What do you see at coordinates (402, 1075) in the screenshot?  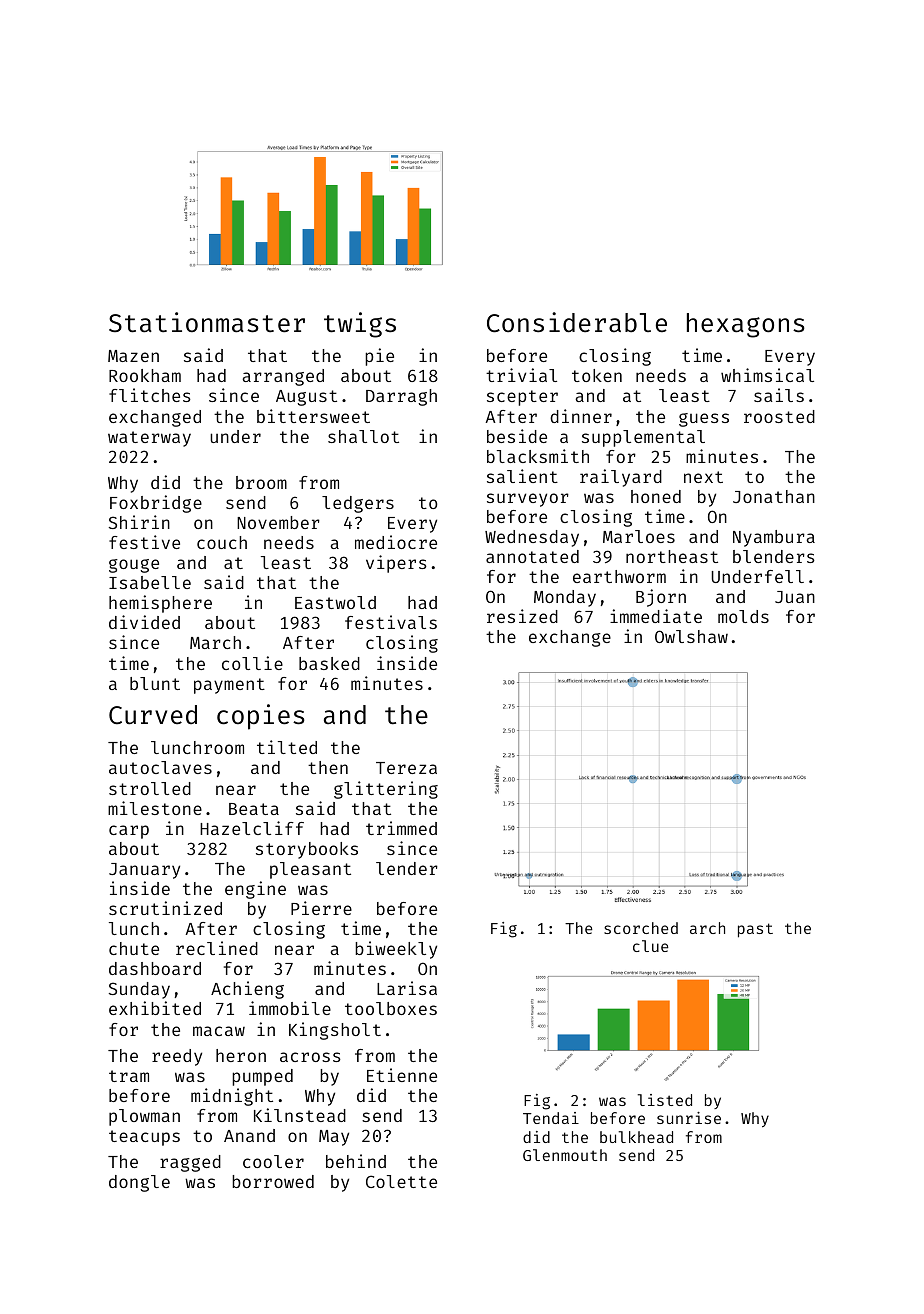 I see `Etienne` at bounding box center [402, 1075].
